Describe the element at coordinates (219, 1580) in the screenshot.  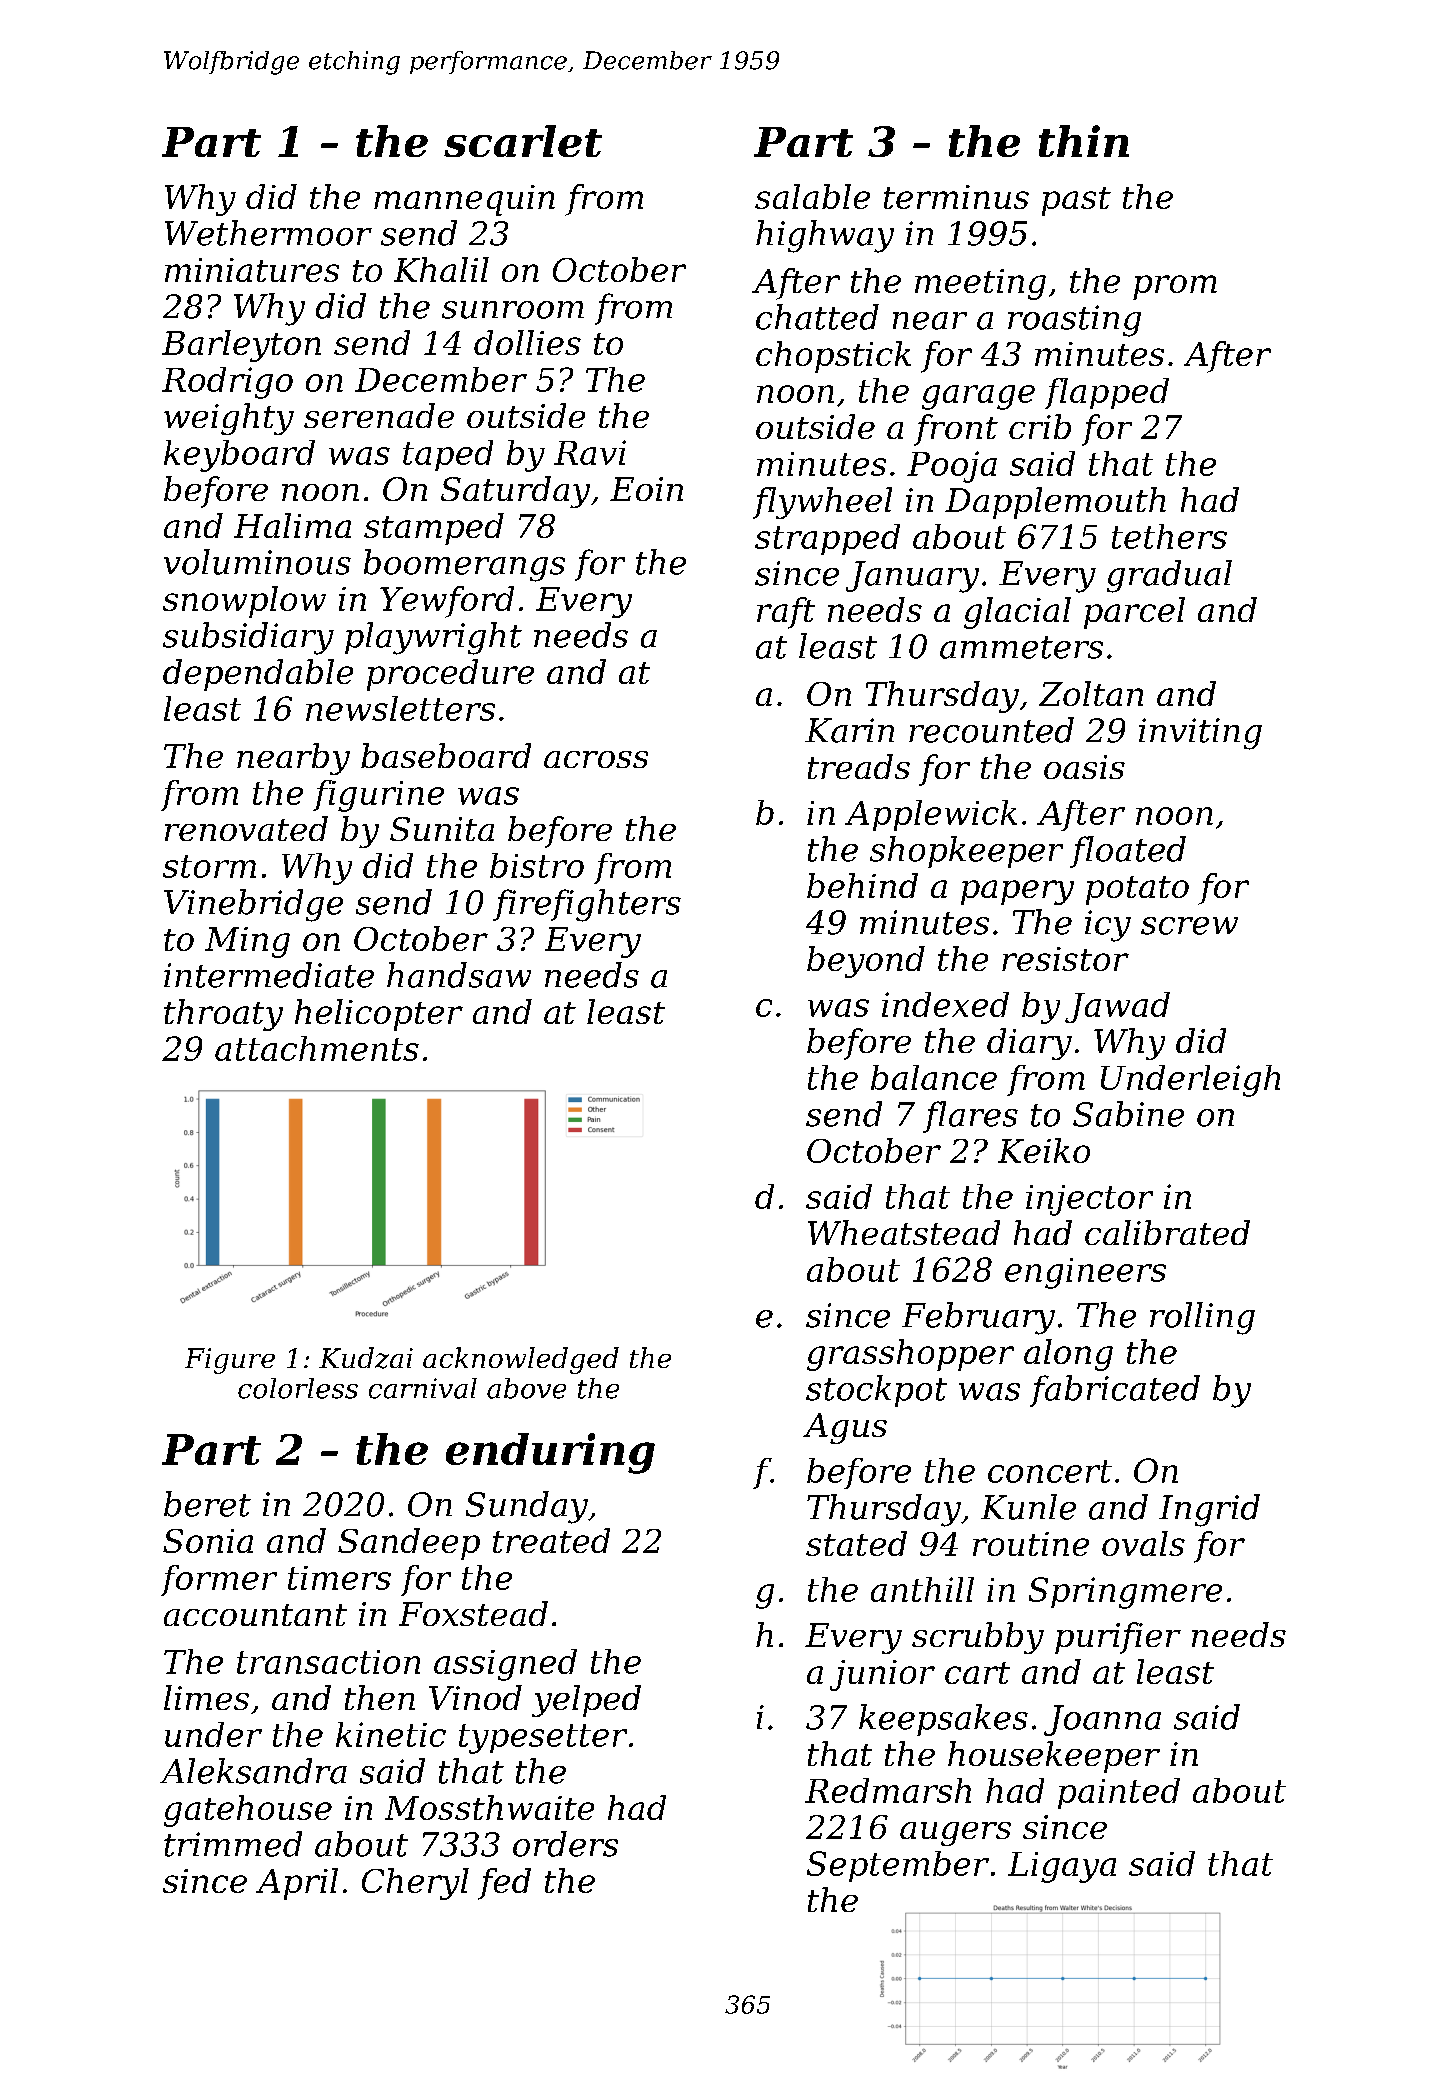
I see `former` at that location.
